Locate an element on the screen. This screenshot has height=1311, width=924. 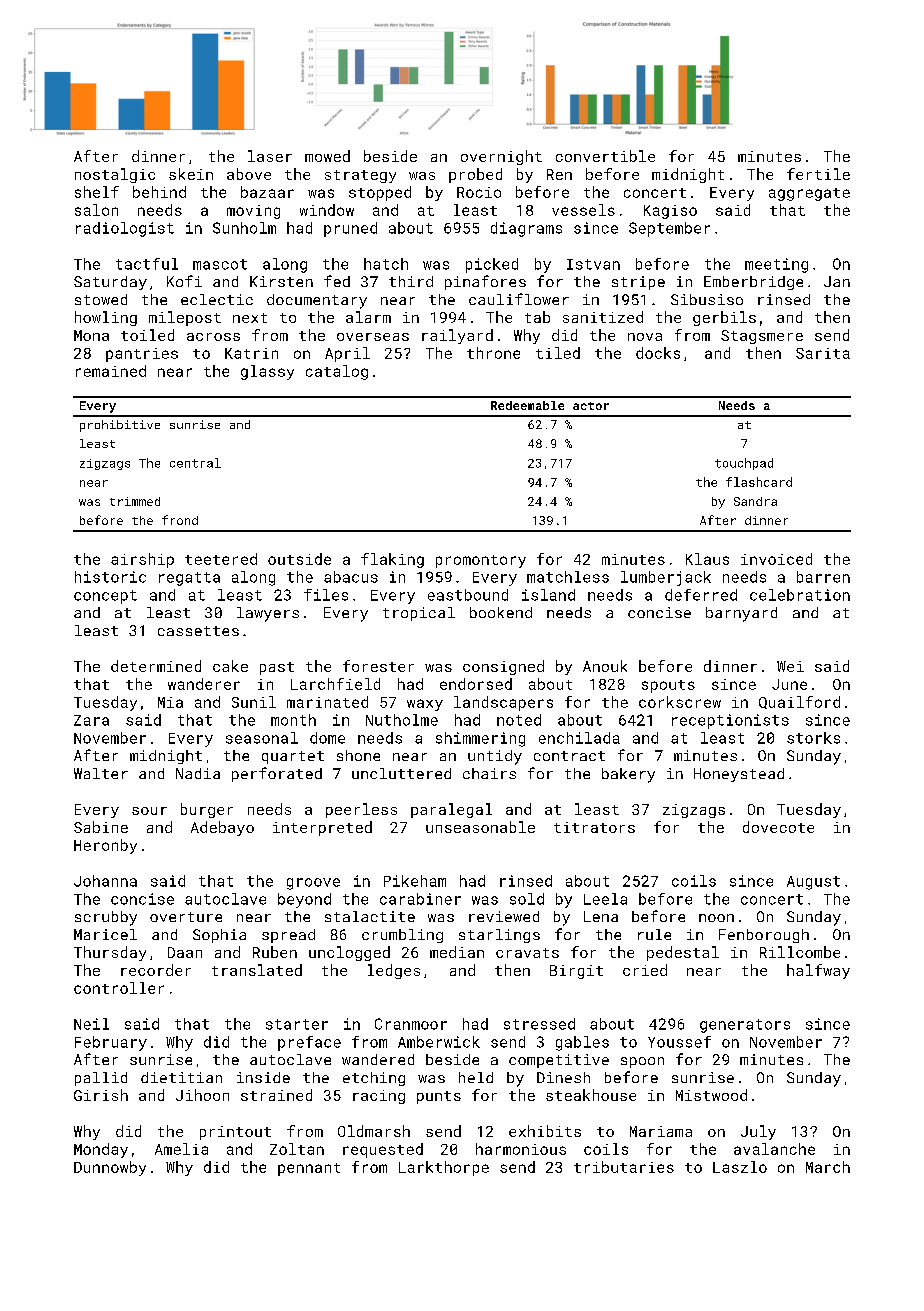
endorsed is located at coordinates (476, 684).
